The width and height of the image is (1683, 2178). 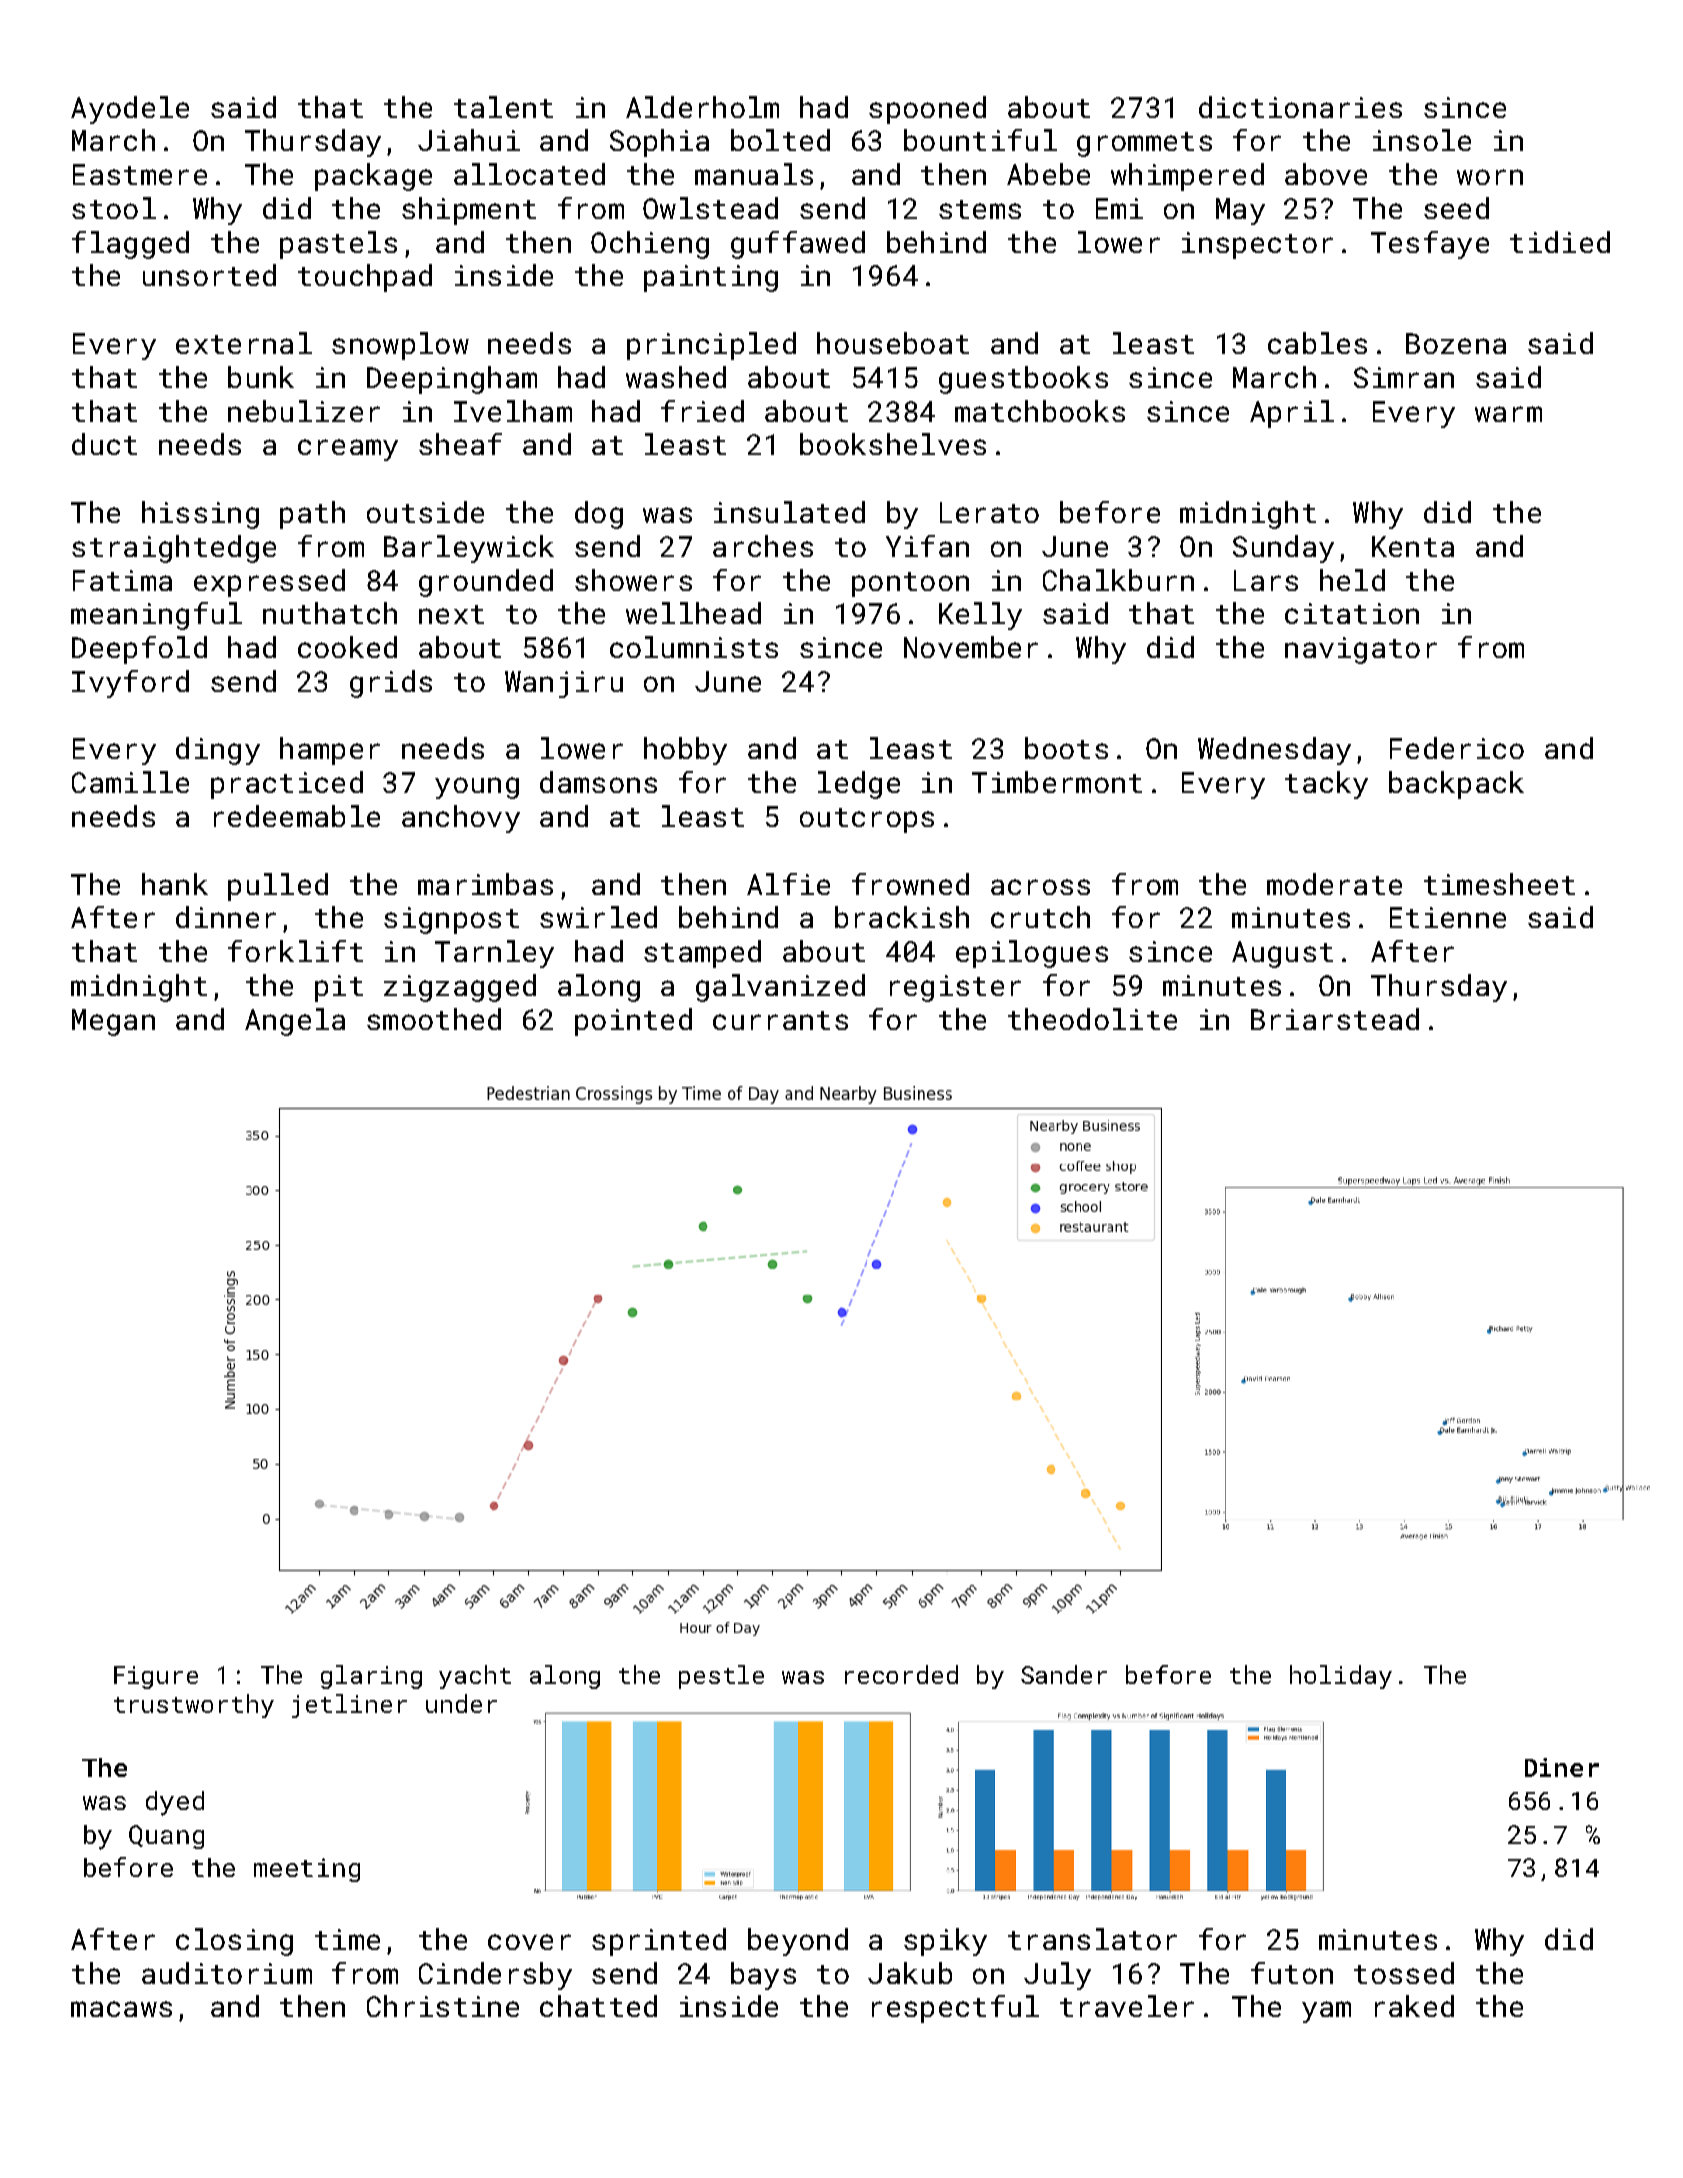 What do you see at coordinates (371, 1677) in the image?
I see `glaring` at bounding box center [371, 1677].
